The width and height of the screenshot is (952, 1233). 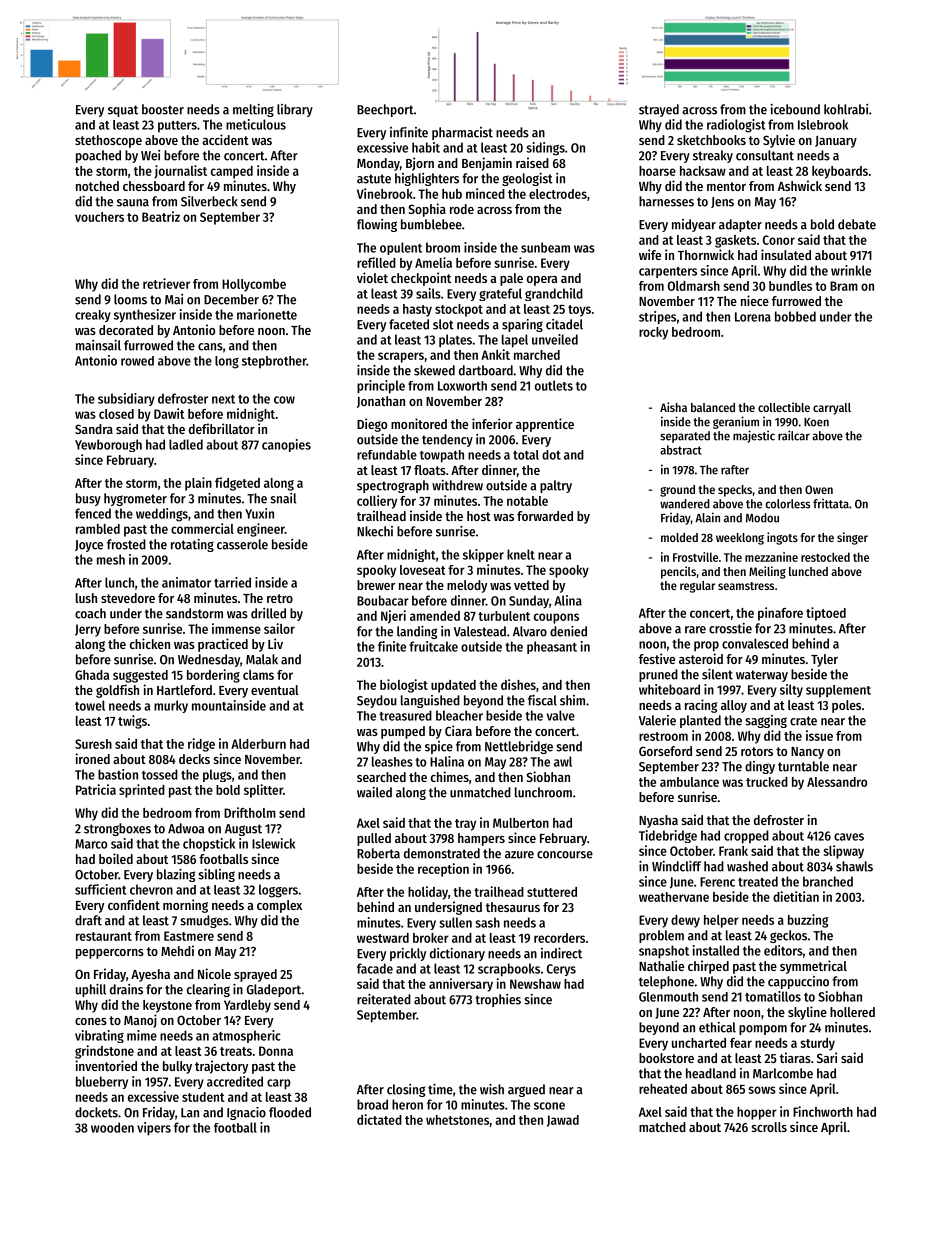 I want to click on reception, so click(x=443, y=870).
